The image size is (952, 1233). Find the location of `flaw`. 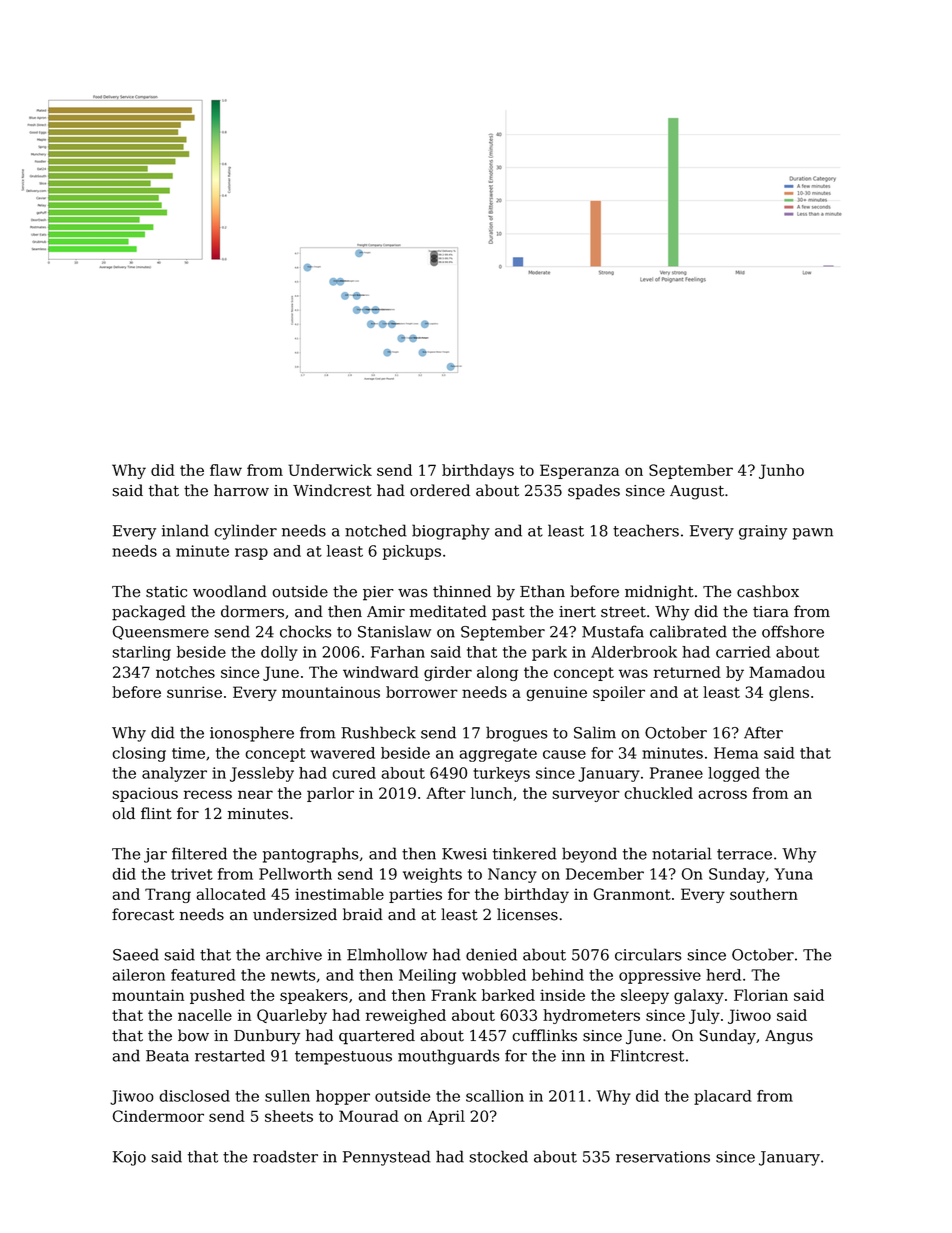

flaw is located at coordinates (226, 470).
